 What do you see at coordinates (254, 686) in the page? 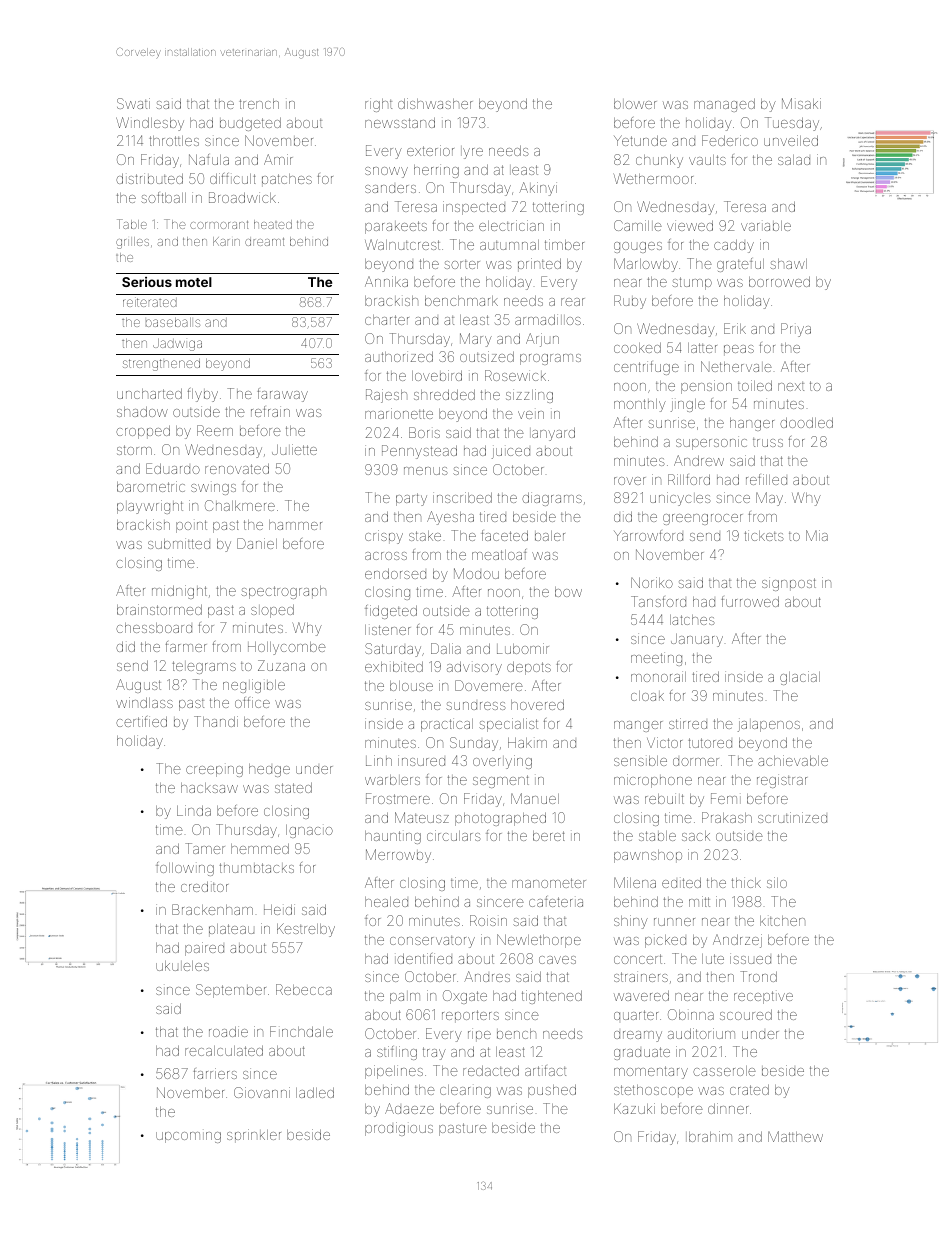
I see `negligible` at bounding box center [254, 686].
